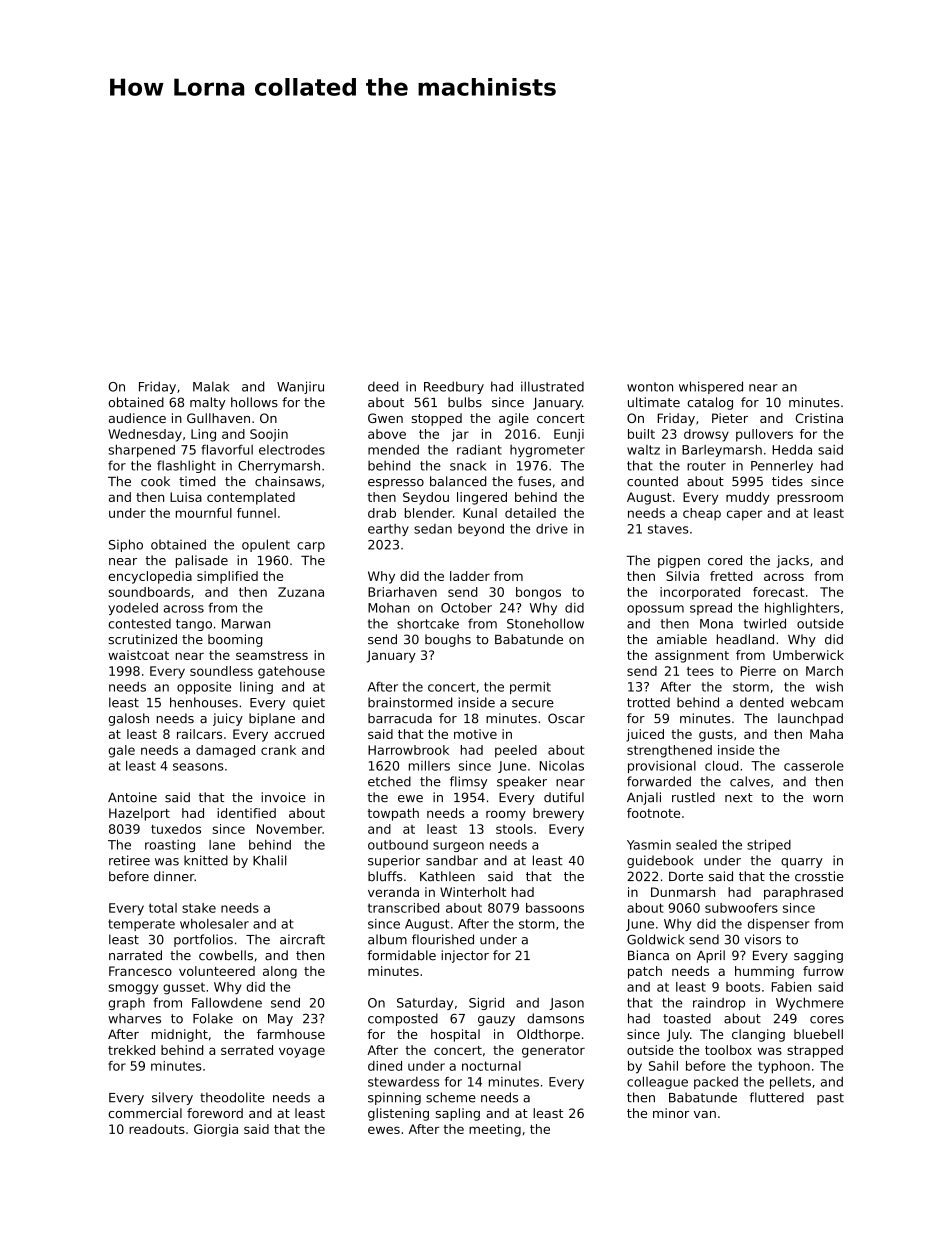 Image resolution: width=952 pixels, height=1233 pixels. What do you see at coordinates (211, 386) in the document?
I see `Malak` at bounding box center [211, 386].
